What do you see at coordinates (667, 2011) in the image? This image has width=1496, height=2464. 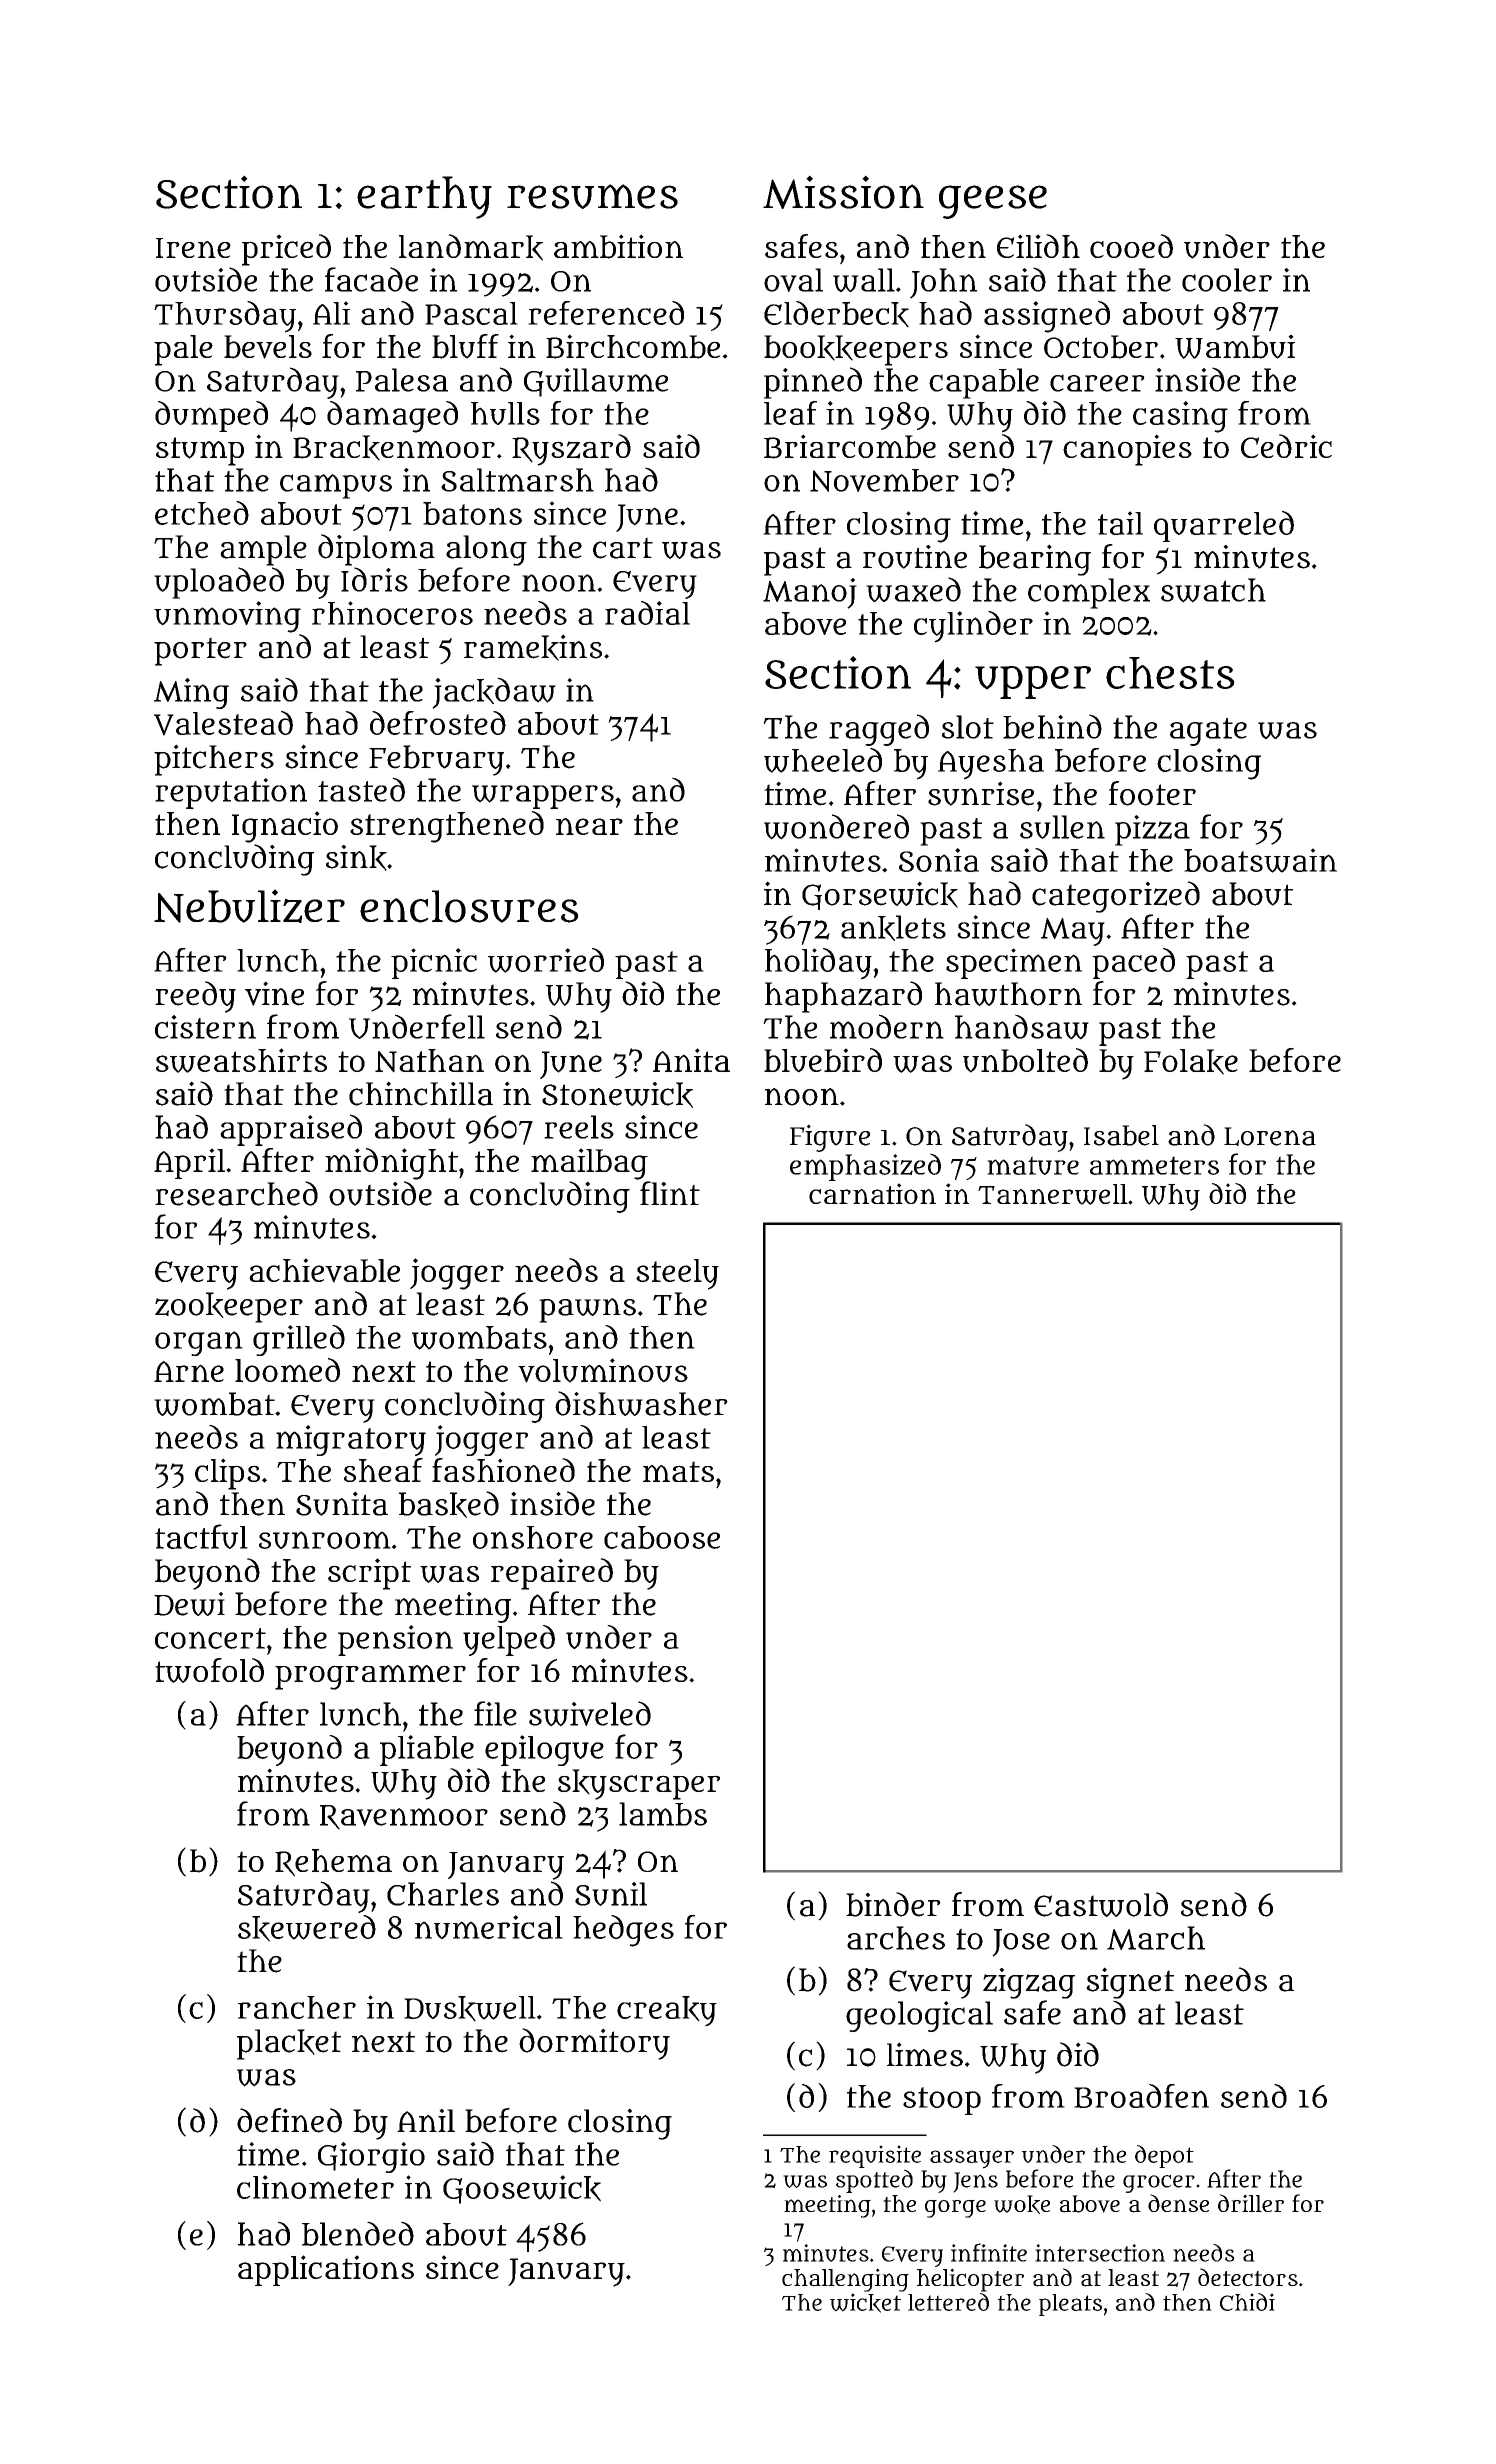 I see `creaky` at bounding box center [667, 2011].
